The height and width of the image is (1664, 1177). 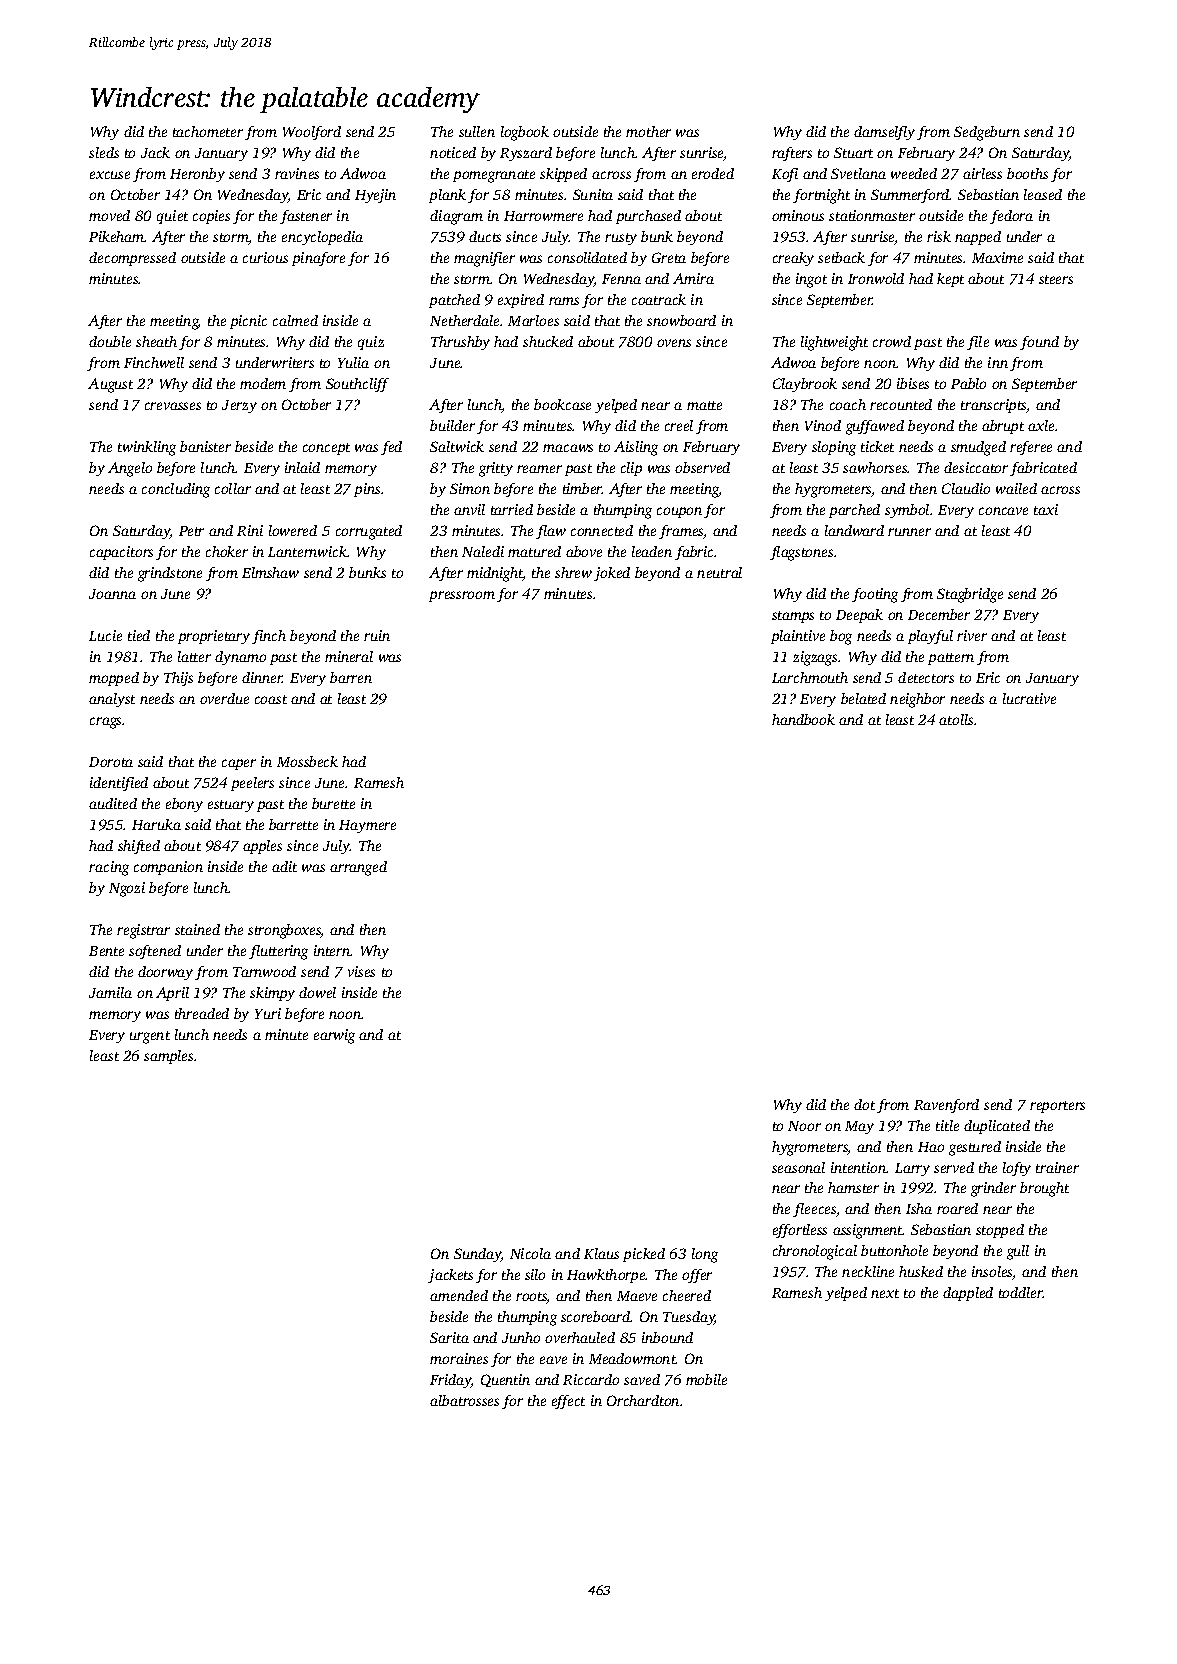 I want to click on rusty, so click(x=621, y=239).
